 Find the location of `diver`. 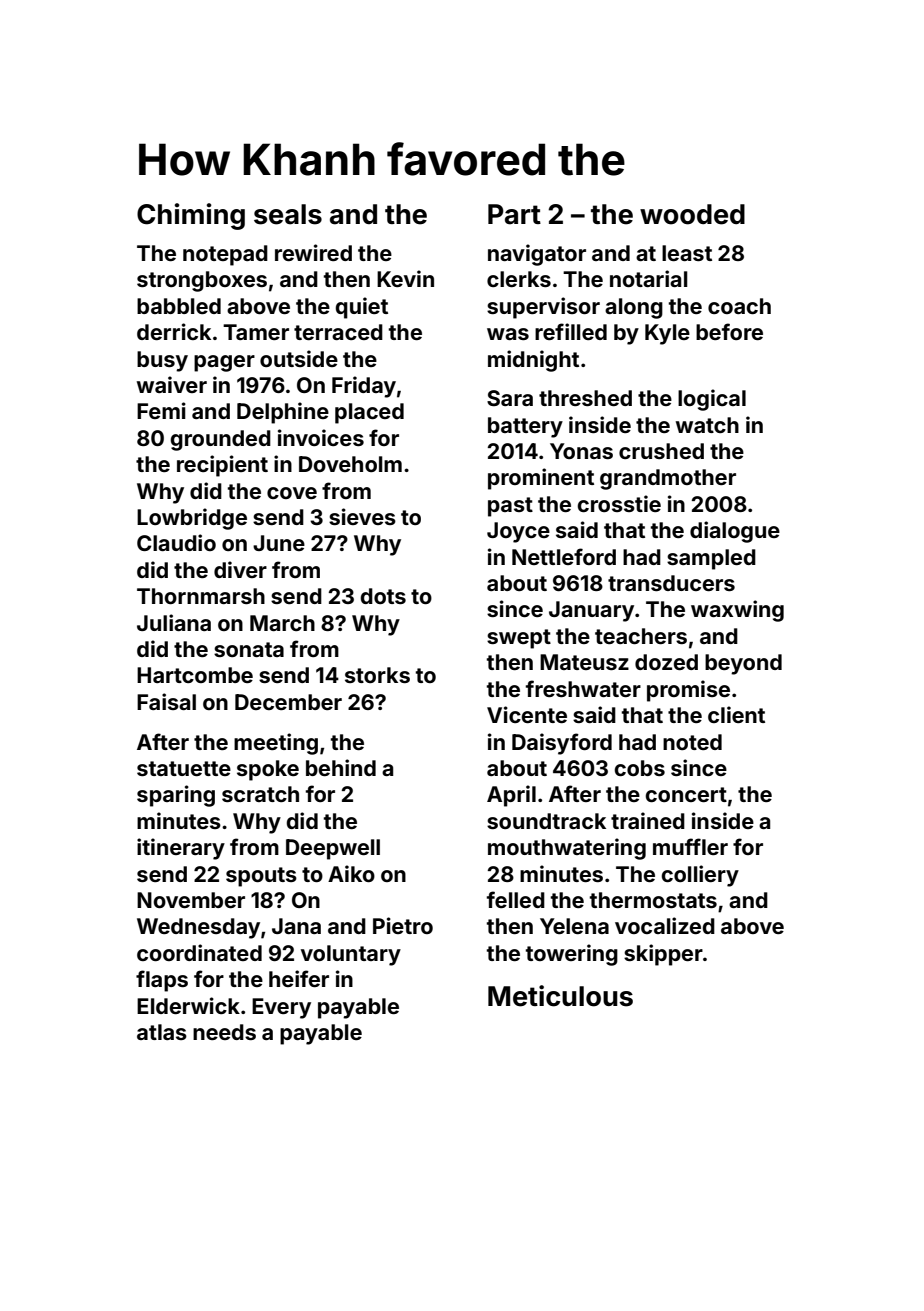

diver is located at coordinates (240, 569).
